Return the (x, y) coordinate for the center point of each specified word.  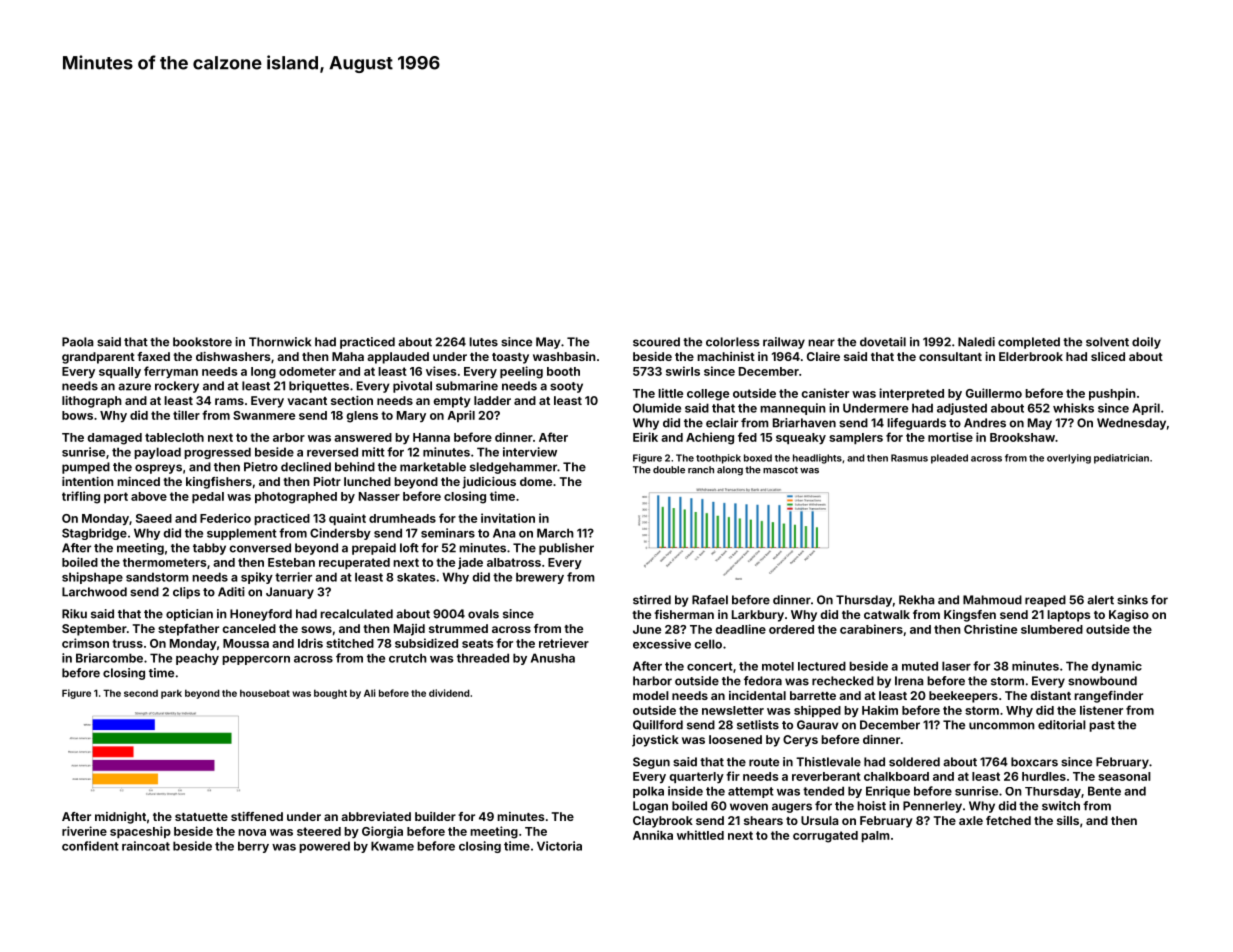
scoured (656, 342)
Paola (78, 342)
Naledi (976, 342)
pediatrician (1121, 459)
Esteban (291, 562)
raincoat (146, 846)
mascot (780, 470)
